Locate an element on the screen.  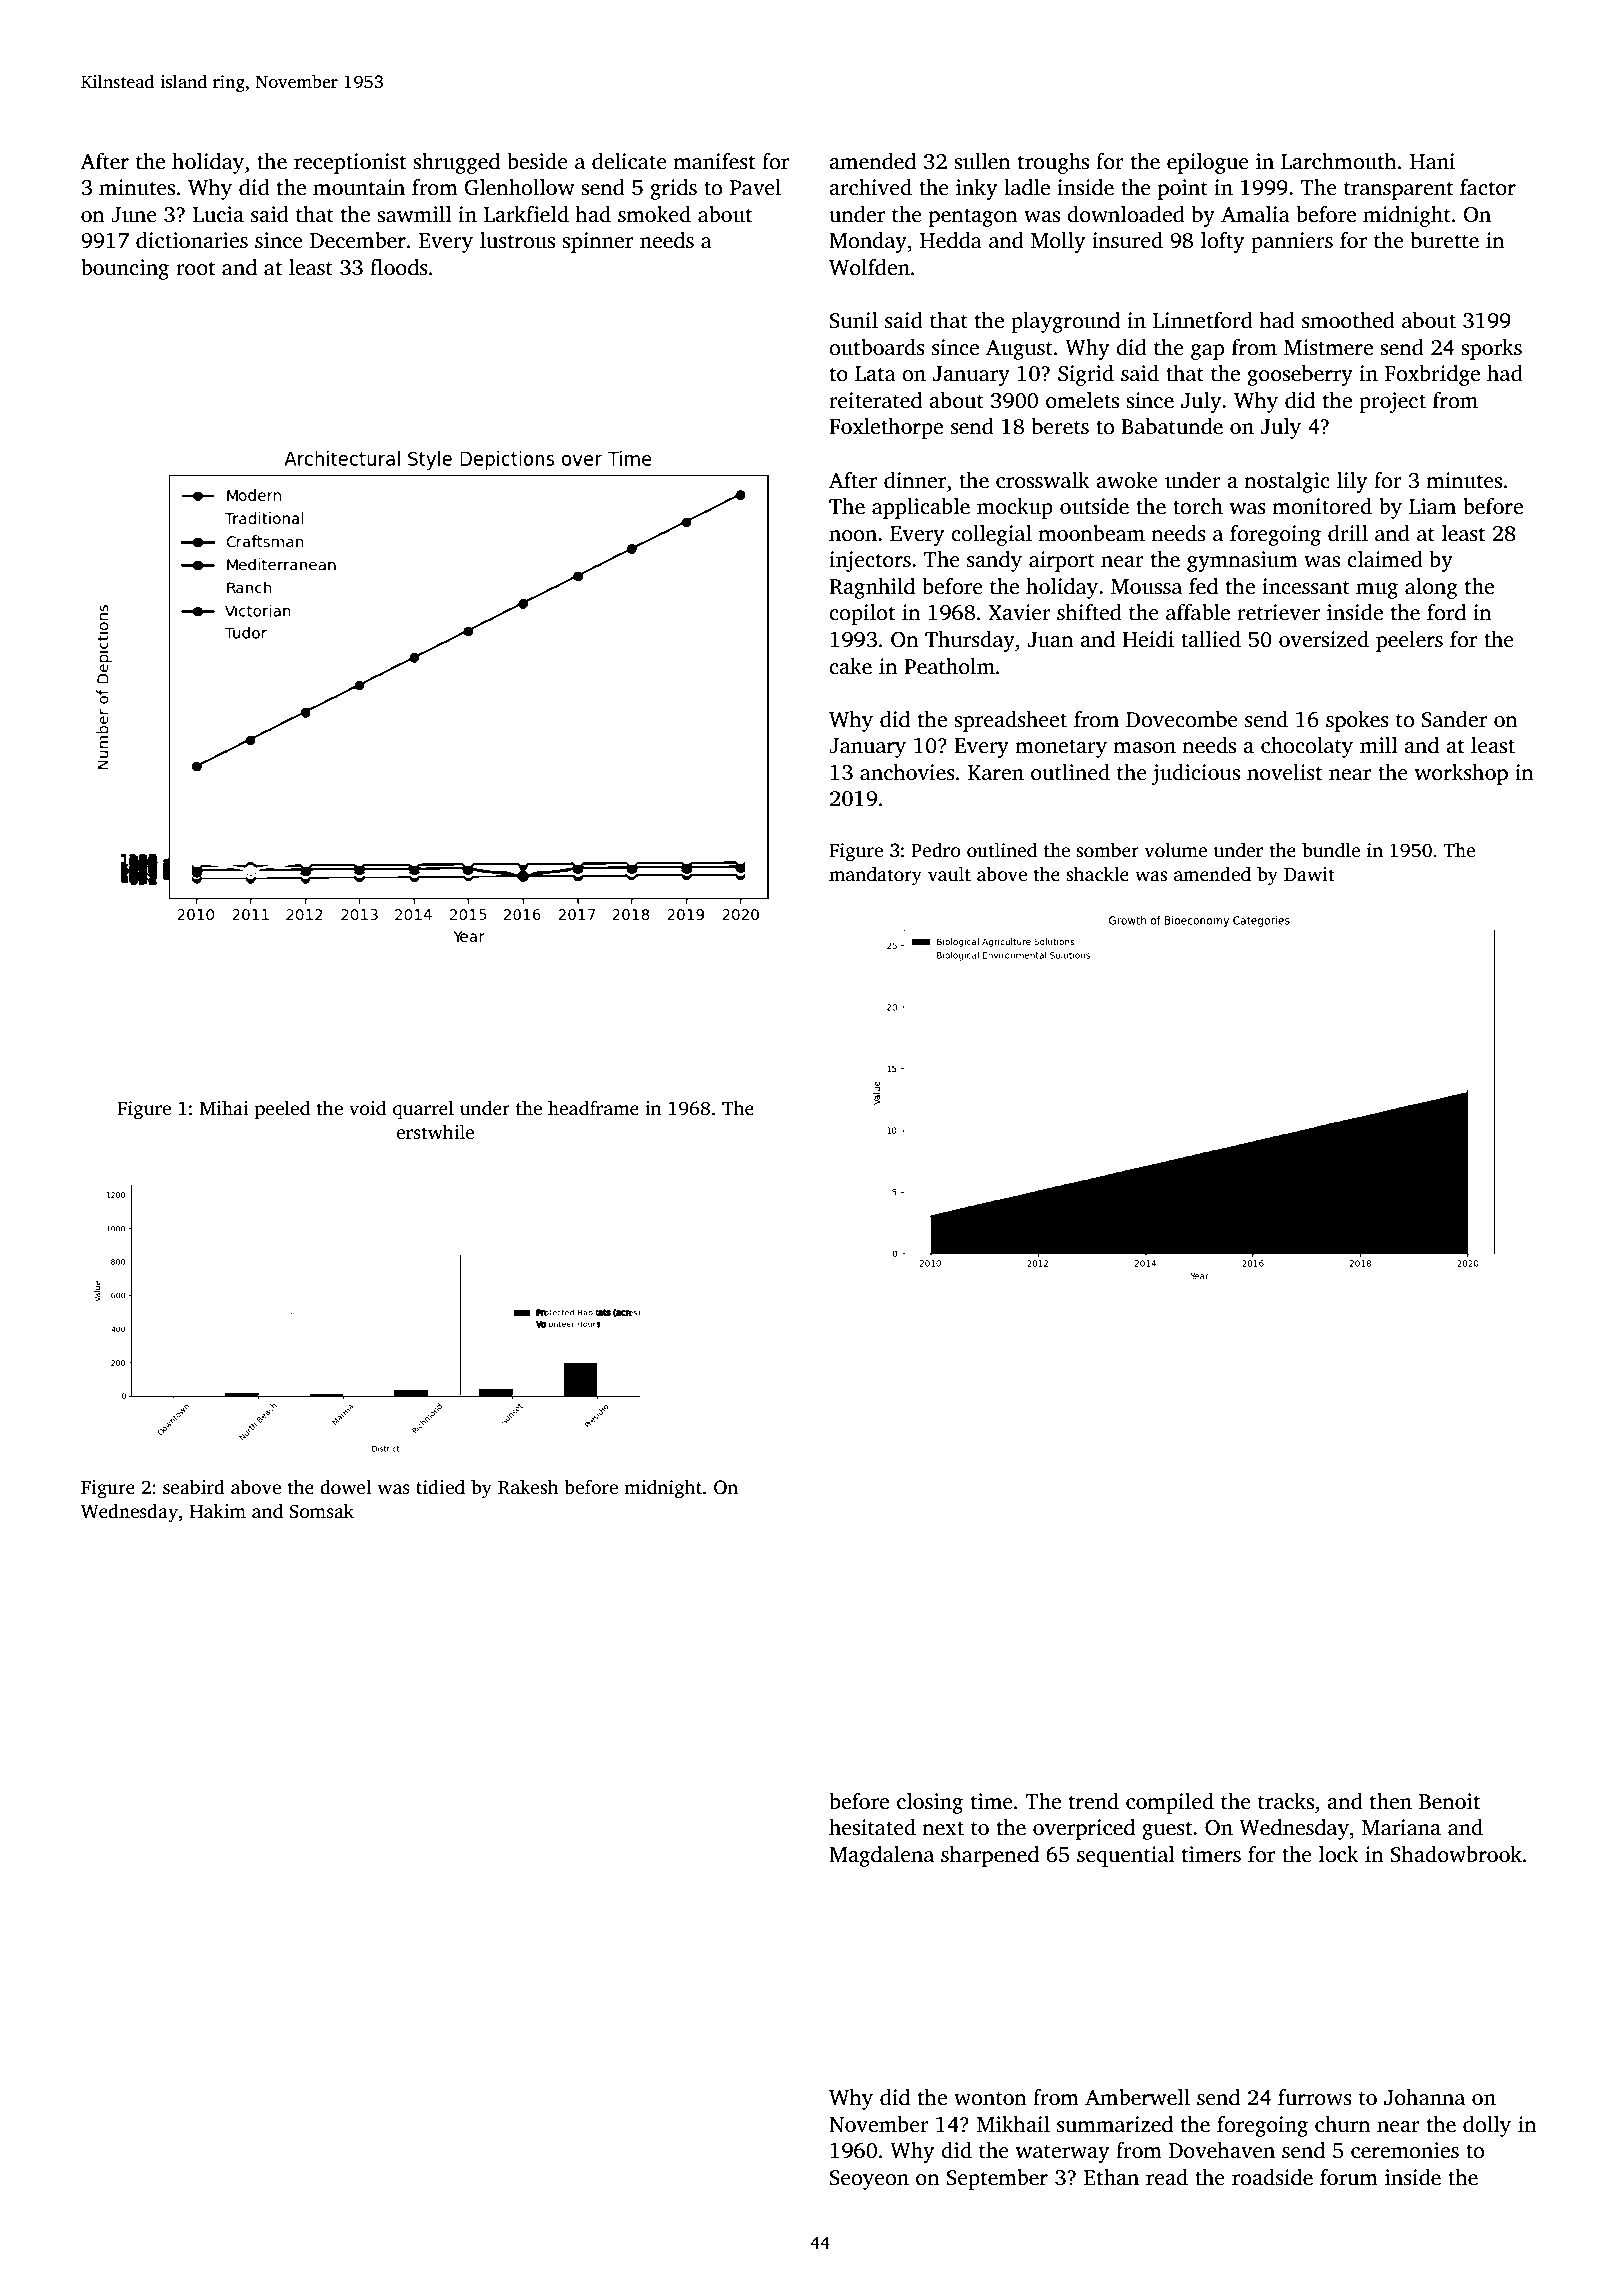
lock is located at coordinates (1338, 1854).
